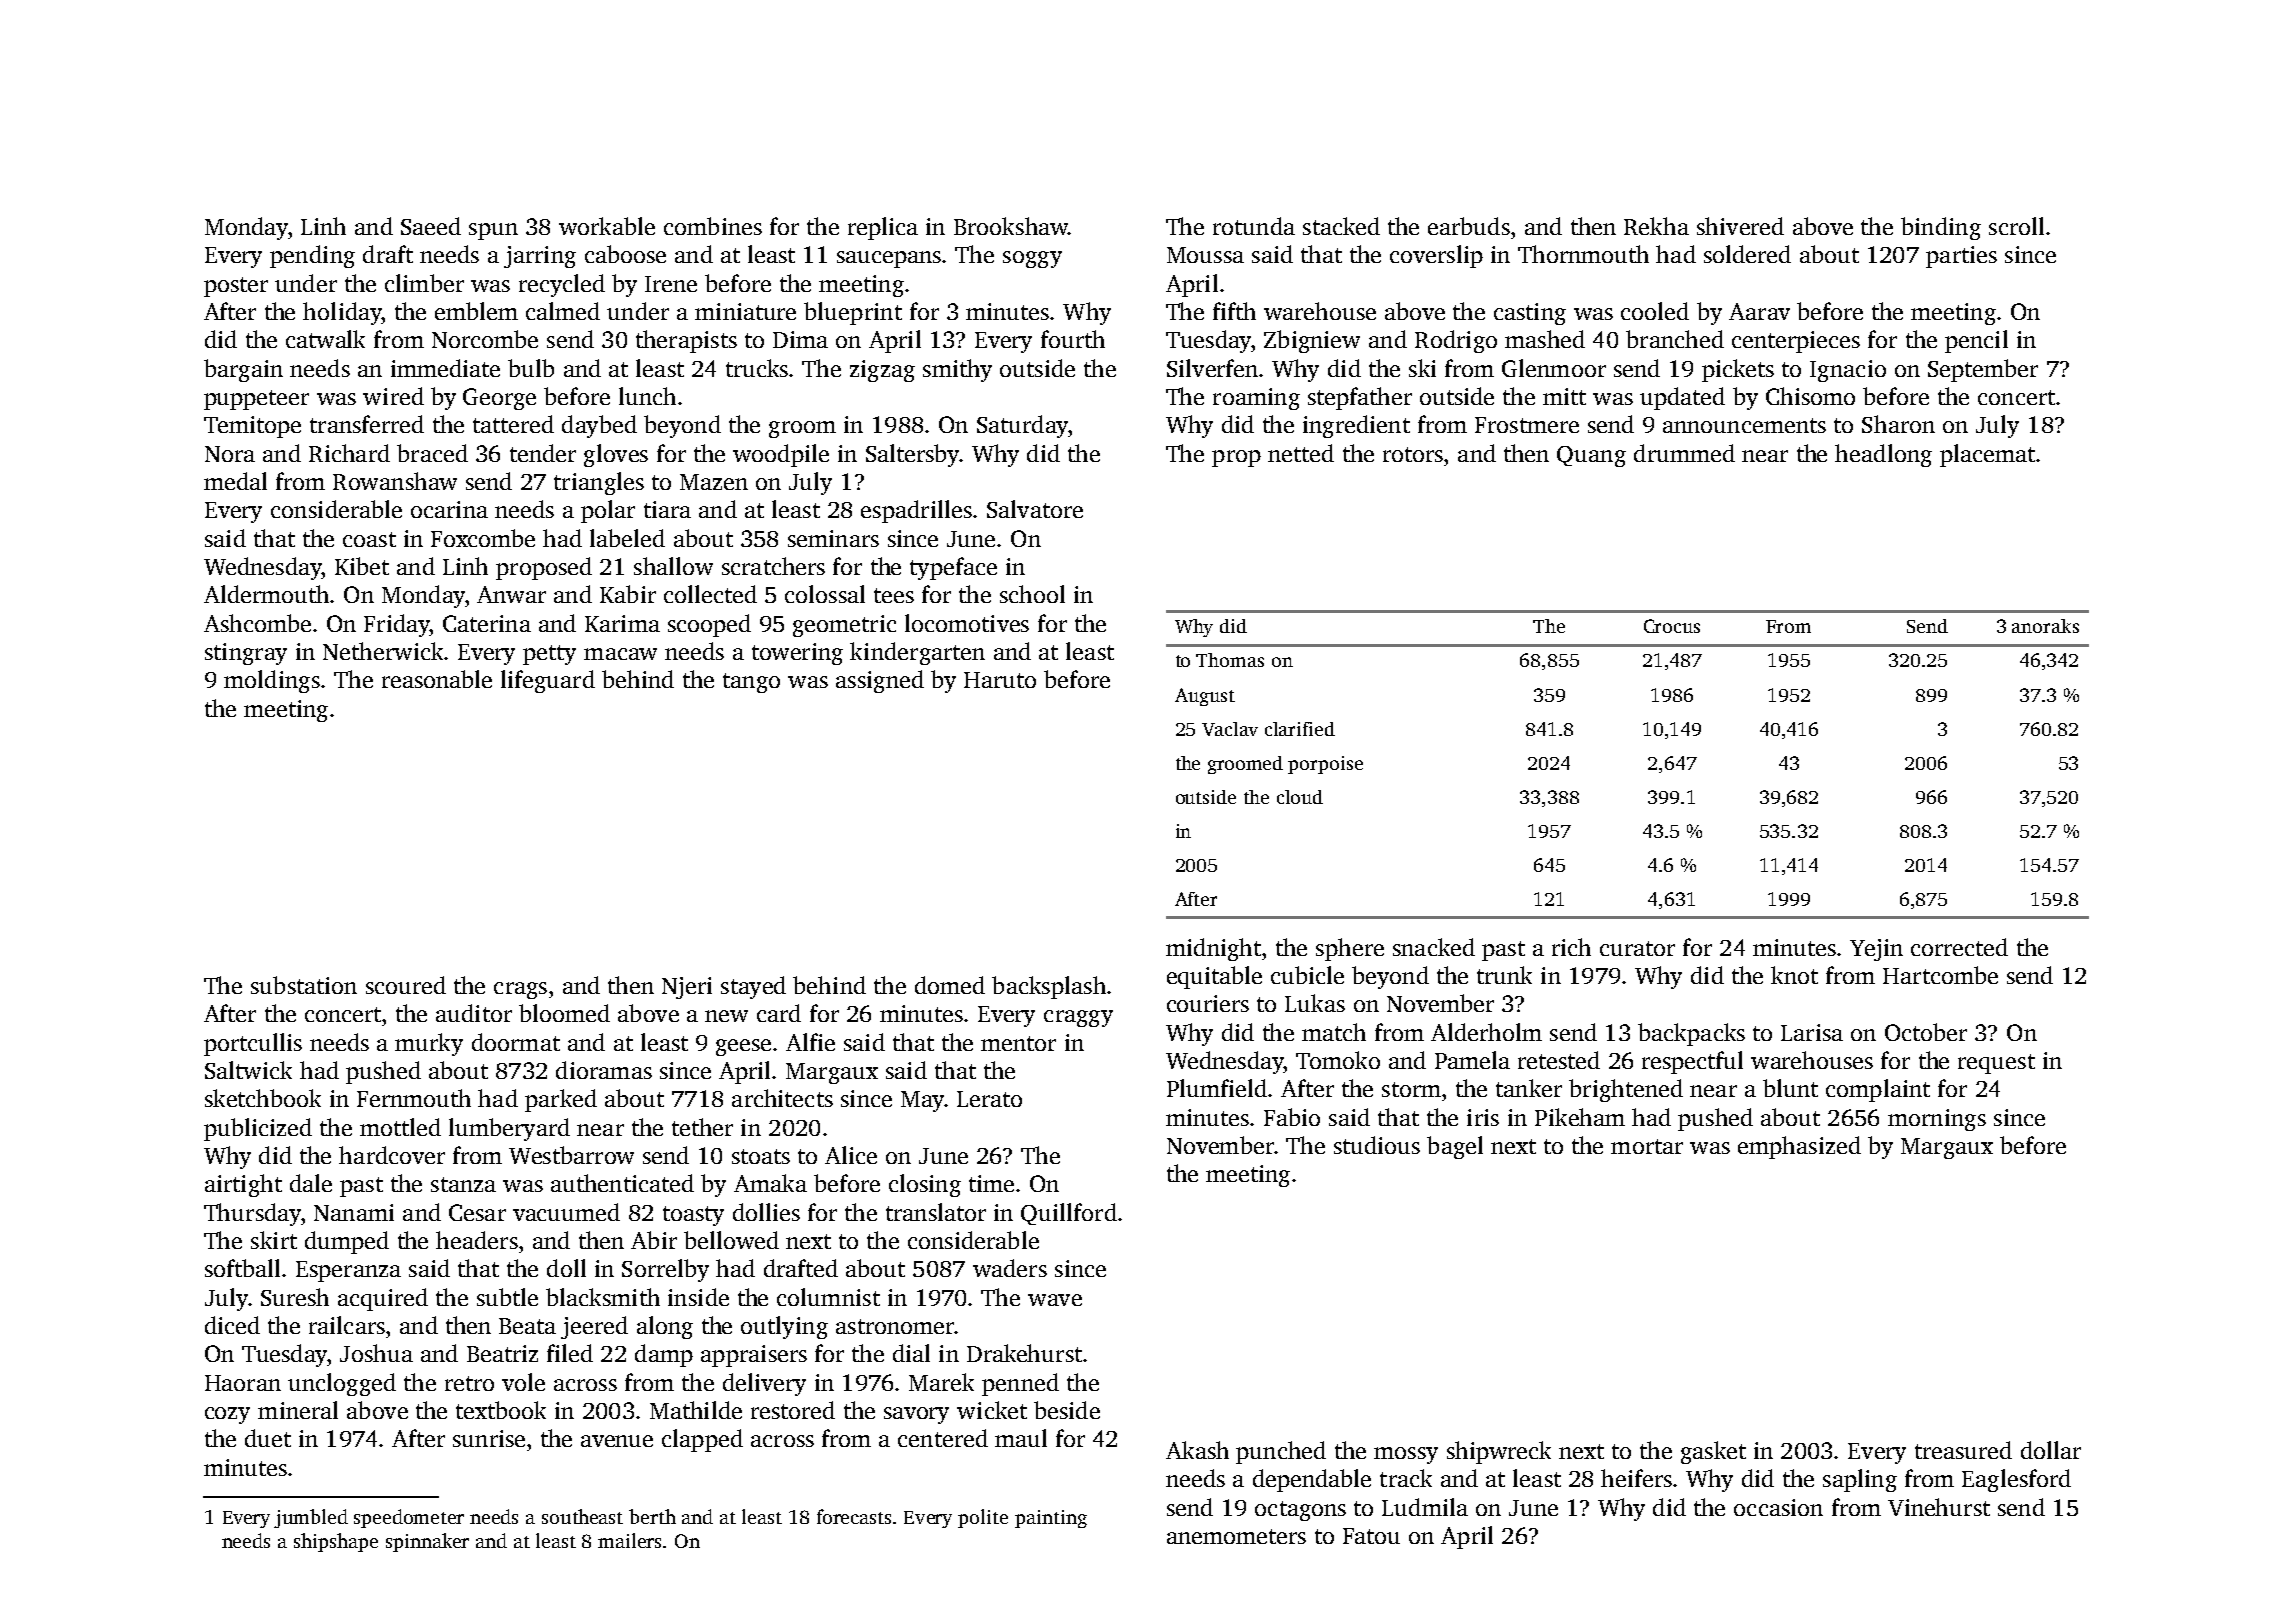 The image size is (2292, 1620). What do you see at coordinates (1959, 947) in the screenshot?
I see `corrected` at bounding box center [1959, 947].
